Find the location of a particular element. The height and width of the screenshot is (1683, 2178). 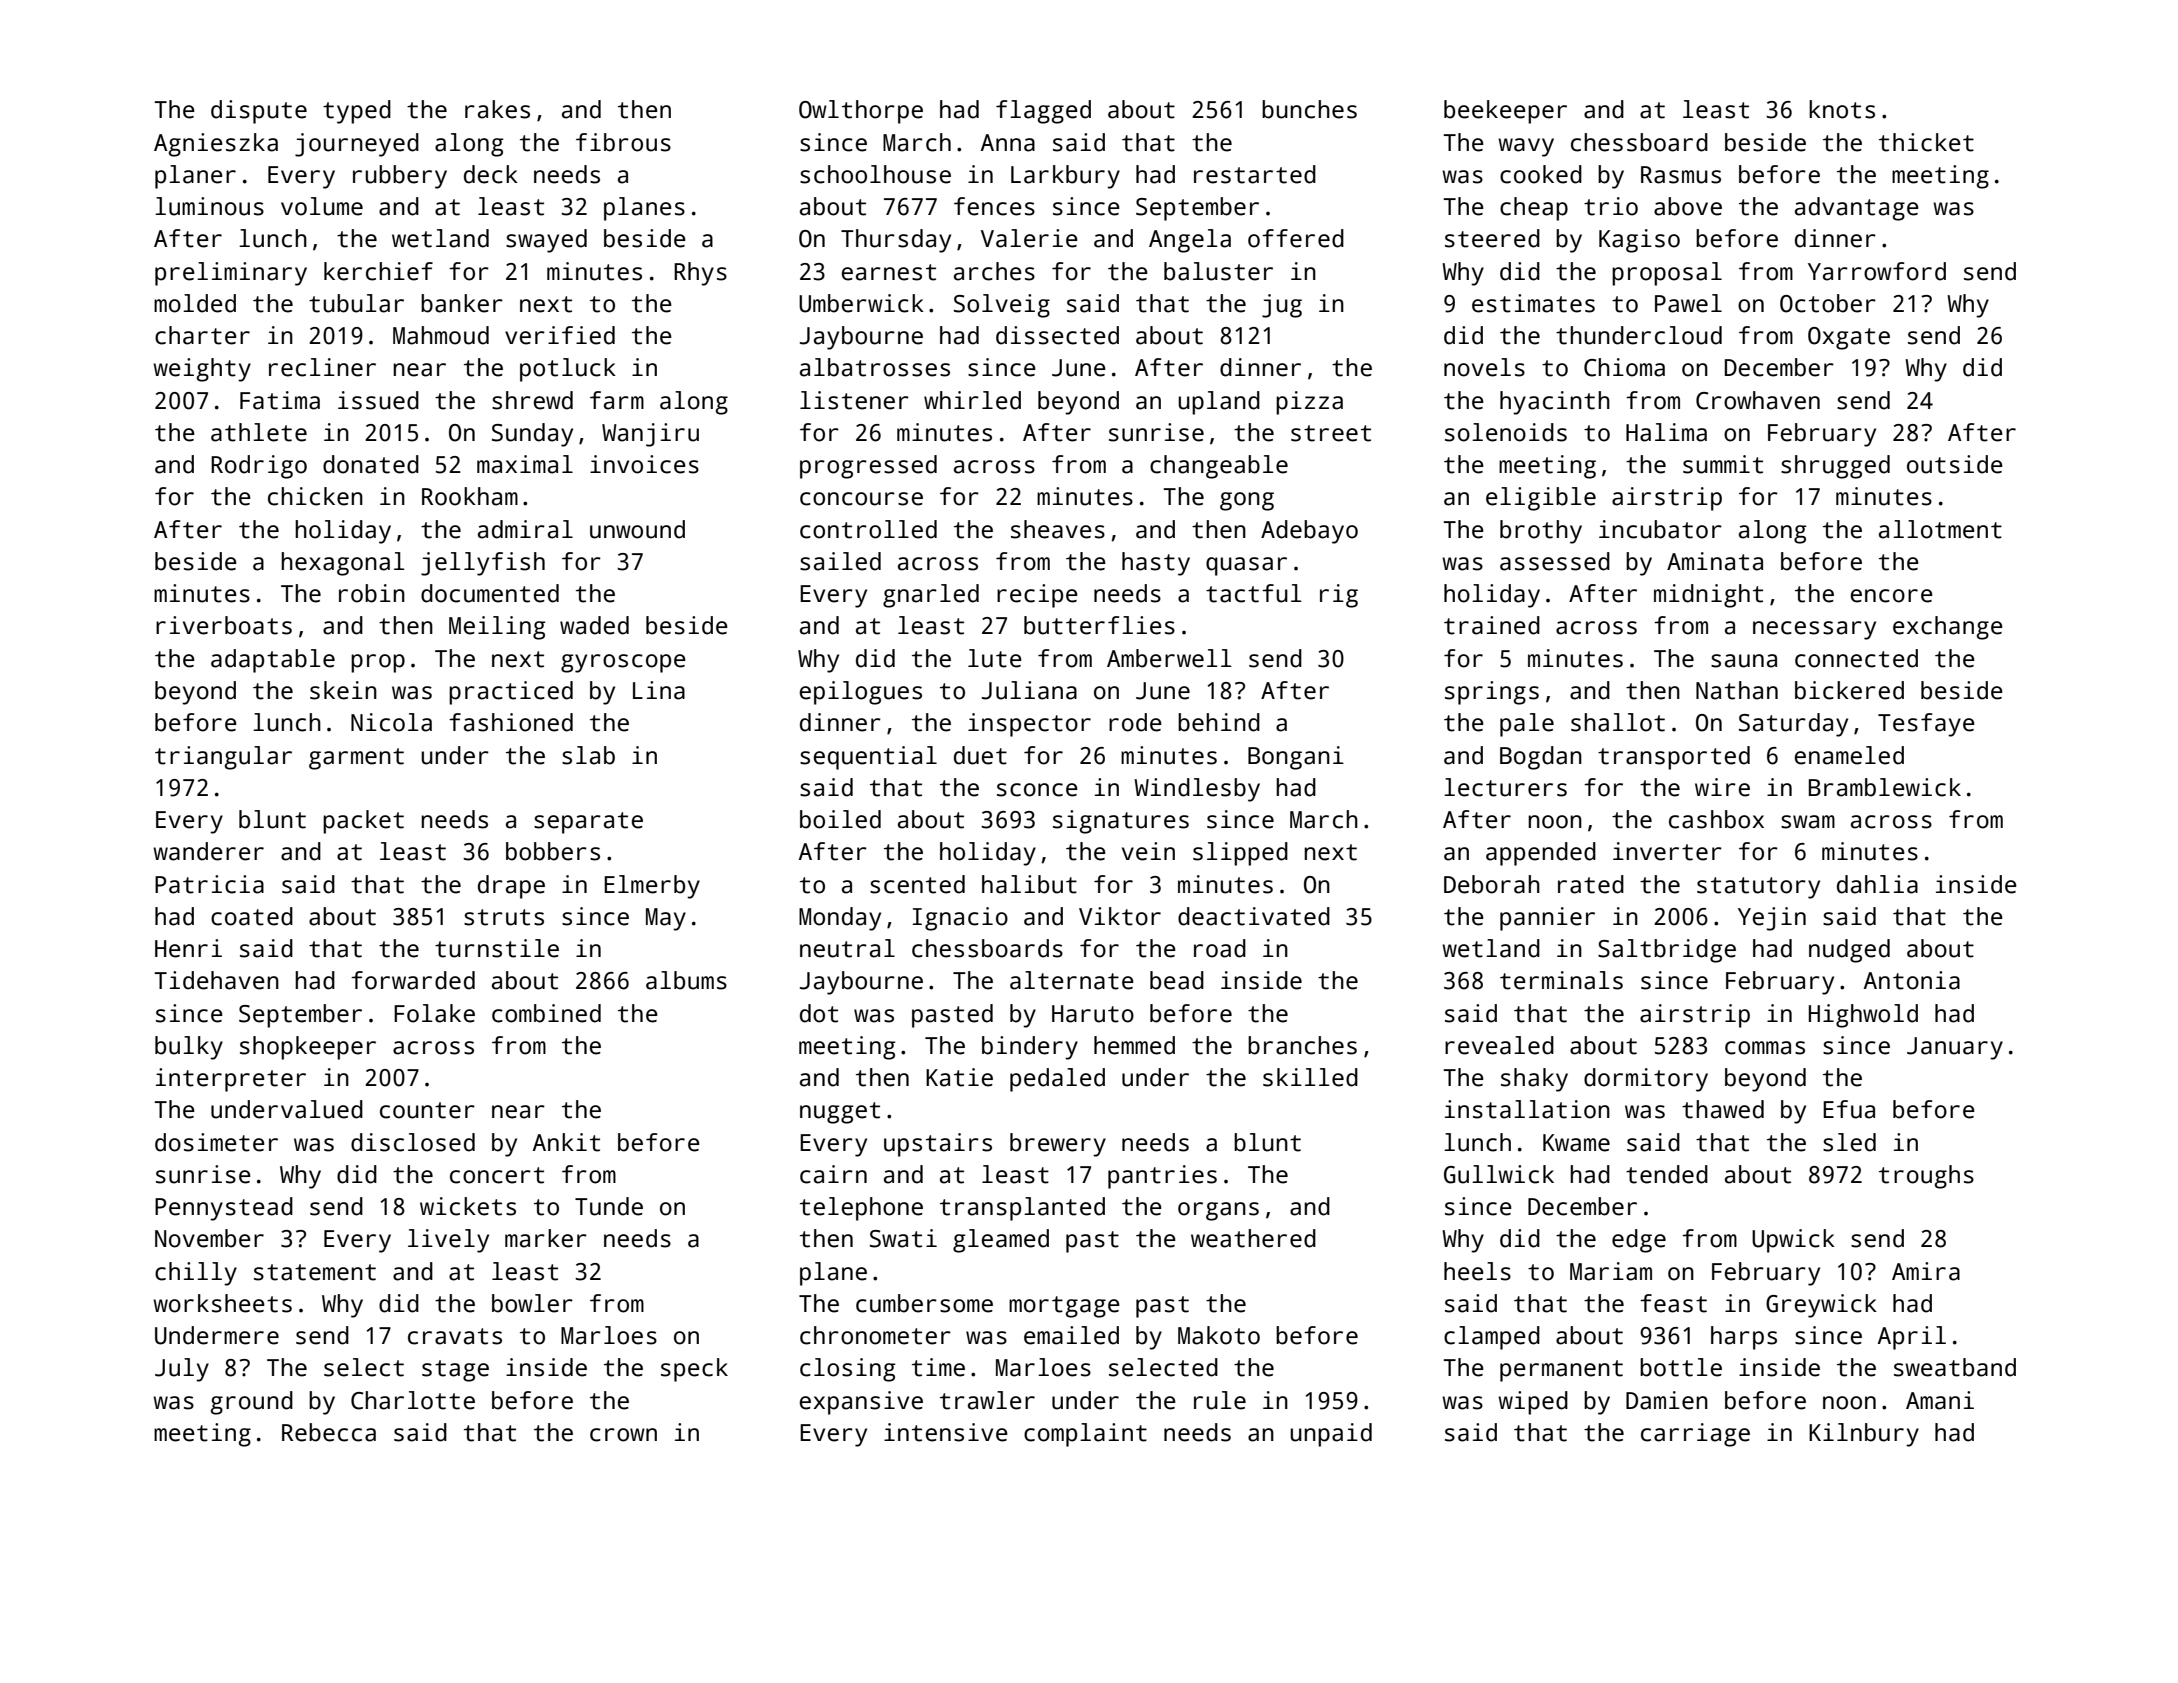

Rebecca is located at coordinates (329, 1432).
